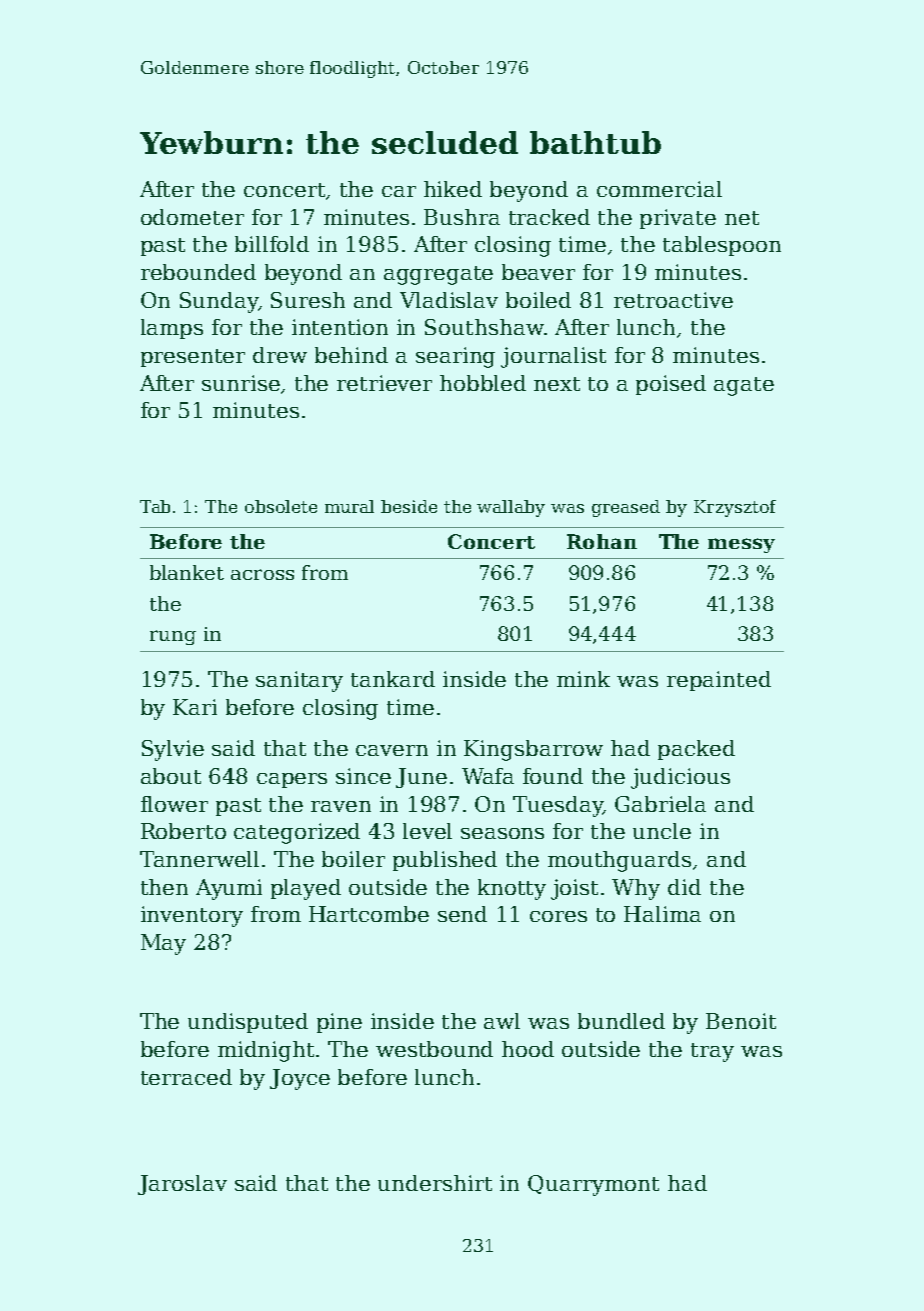 This screenshot has width=924, height=1311. I want to click on sanitary, so click(299, 681).
